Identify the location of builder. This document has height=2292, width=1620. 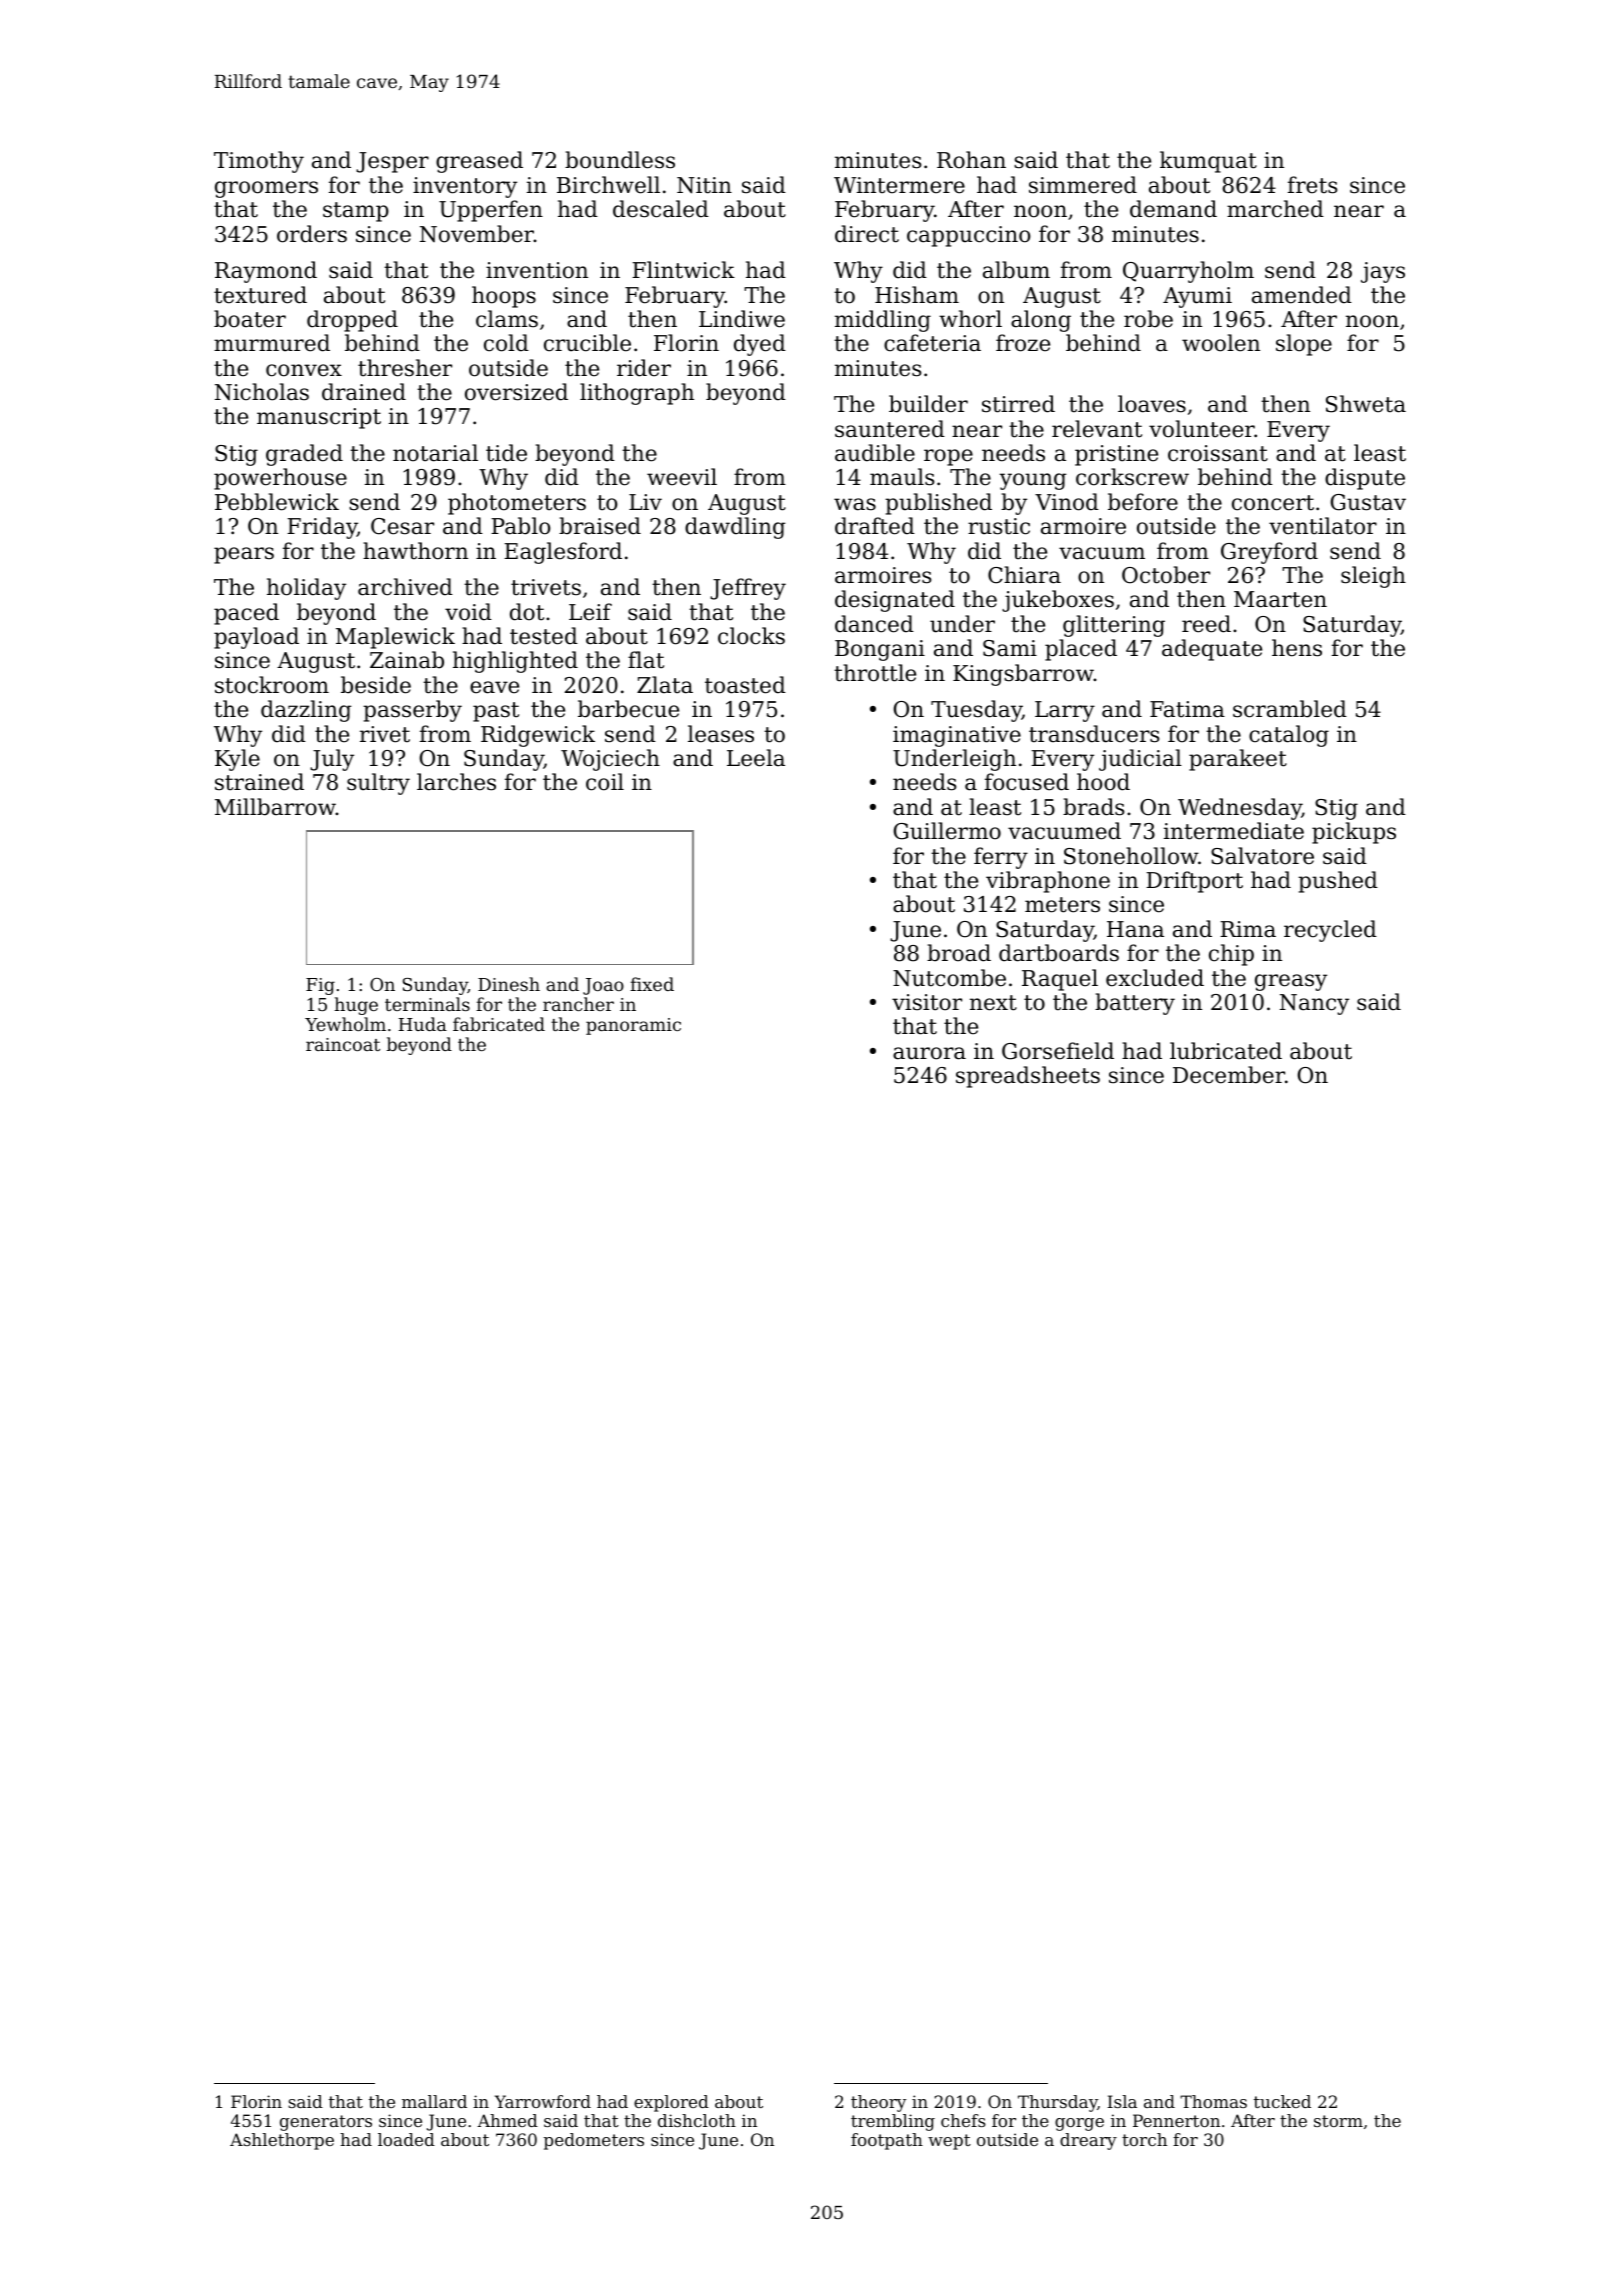
(928, 404).
